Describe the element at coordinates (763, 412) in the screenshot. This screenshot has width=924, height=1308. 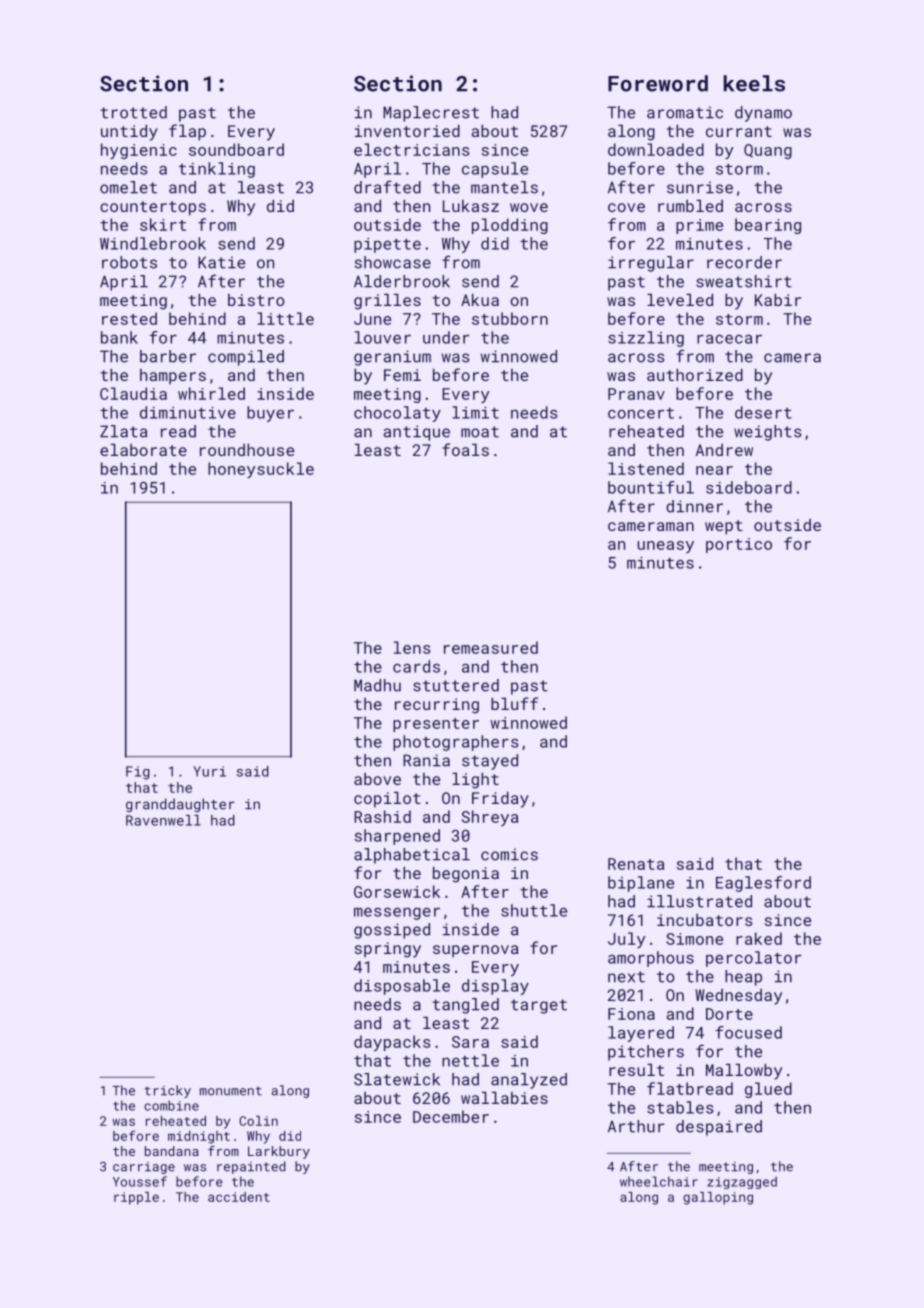
I see `desert` at that location.
